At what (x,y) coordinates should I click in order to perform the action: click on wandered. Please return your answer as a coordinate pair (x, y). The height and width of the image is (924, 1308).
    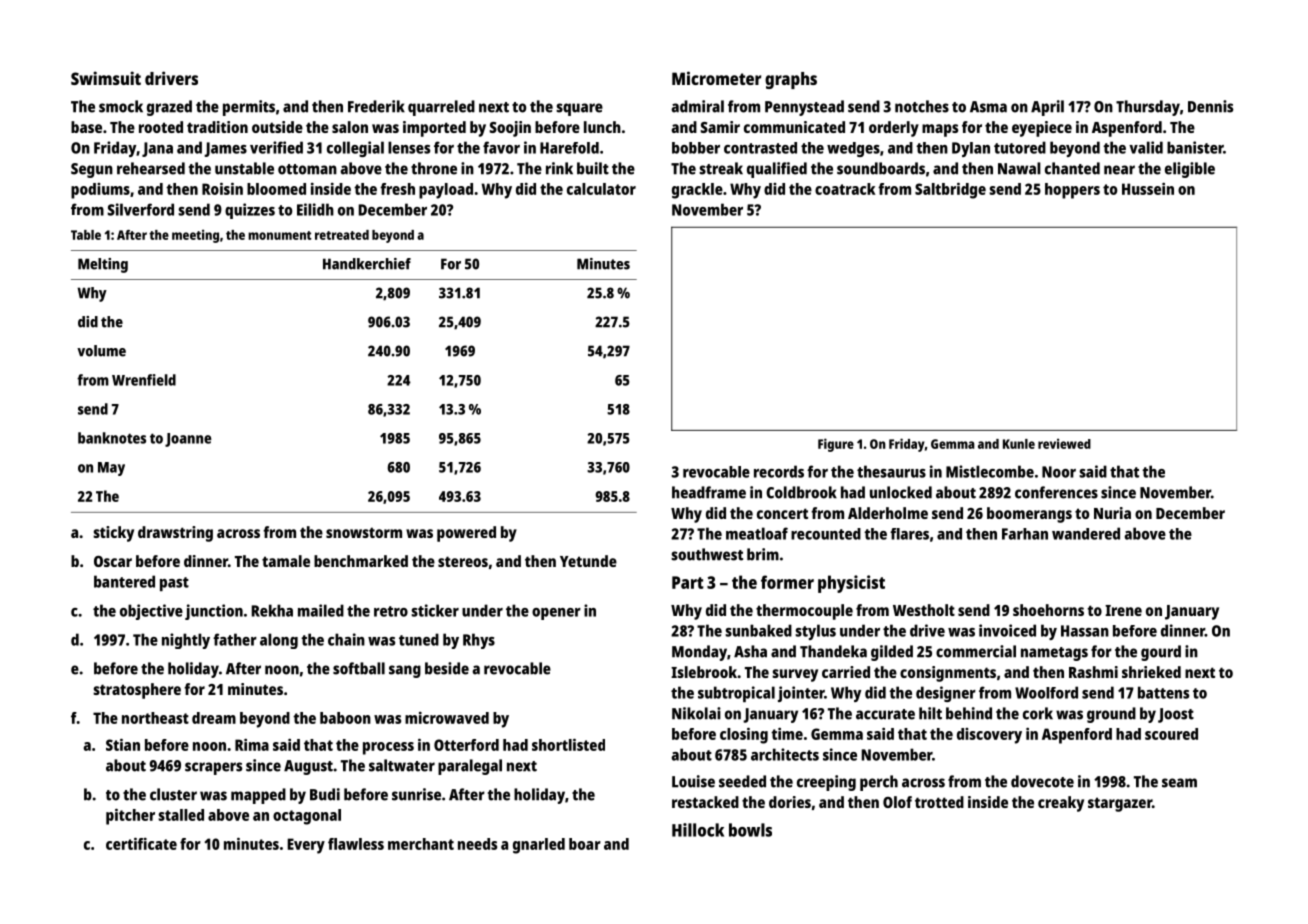
    Looking at the image, I should click on (1086, 533).
